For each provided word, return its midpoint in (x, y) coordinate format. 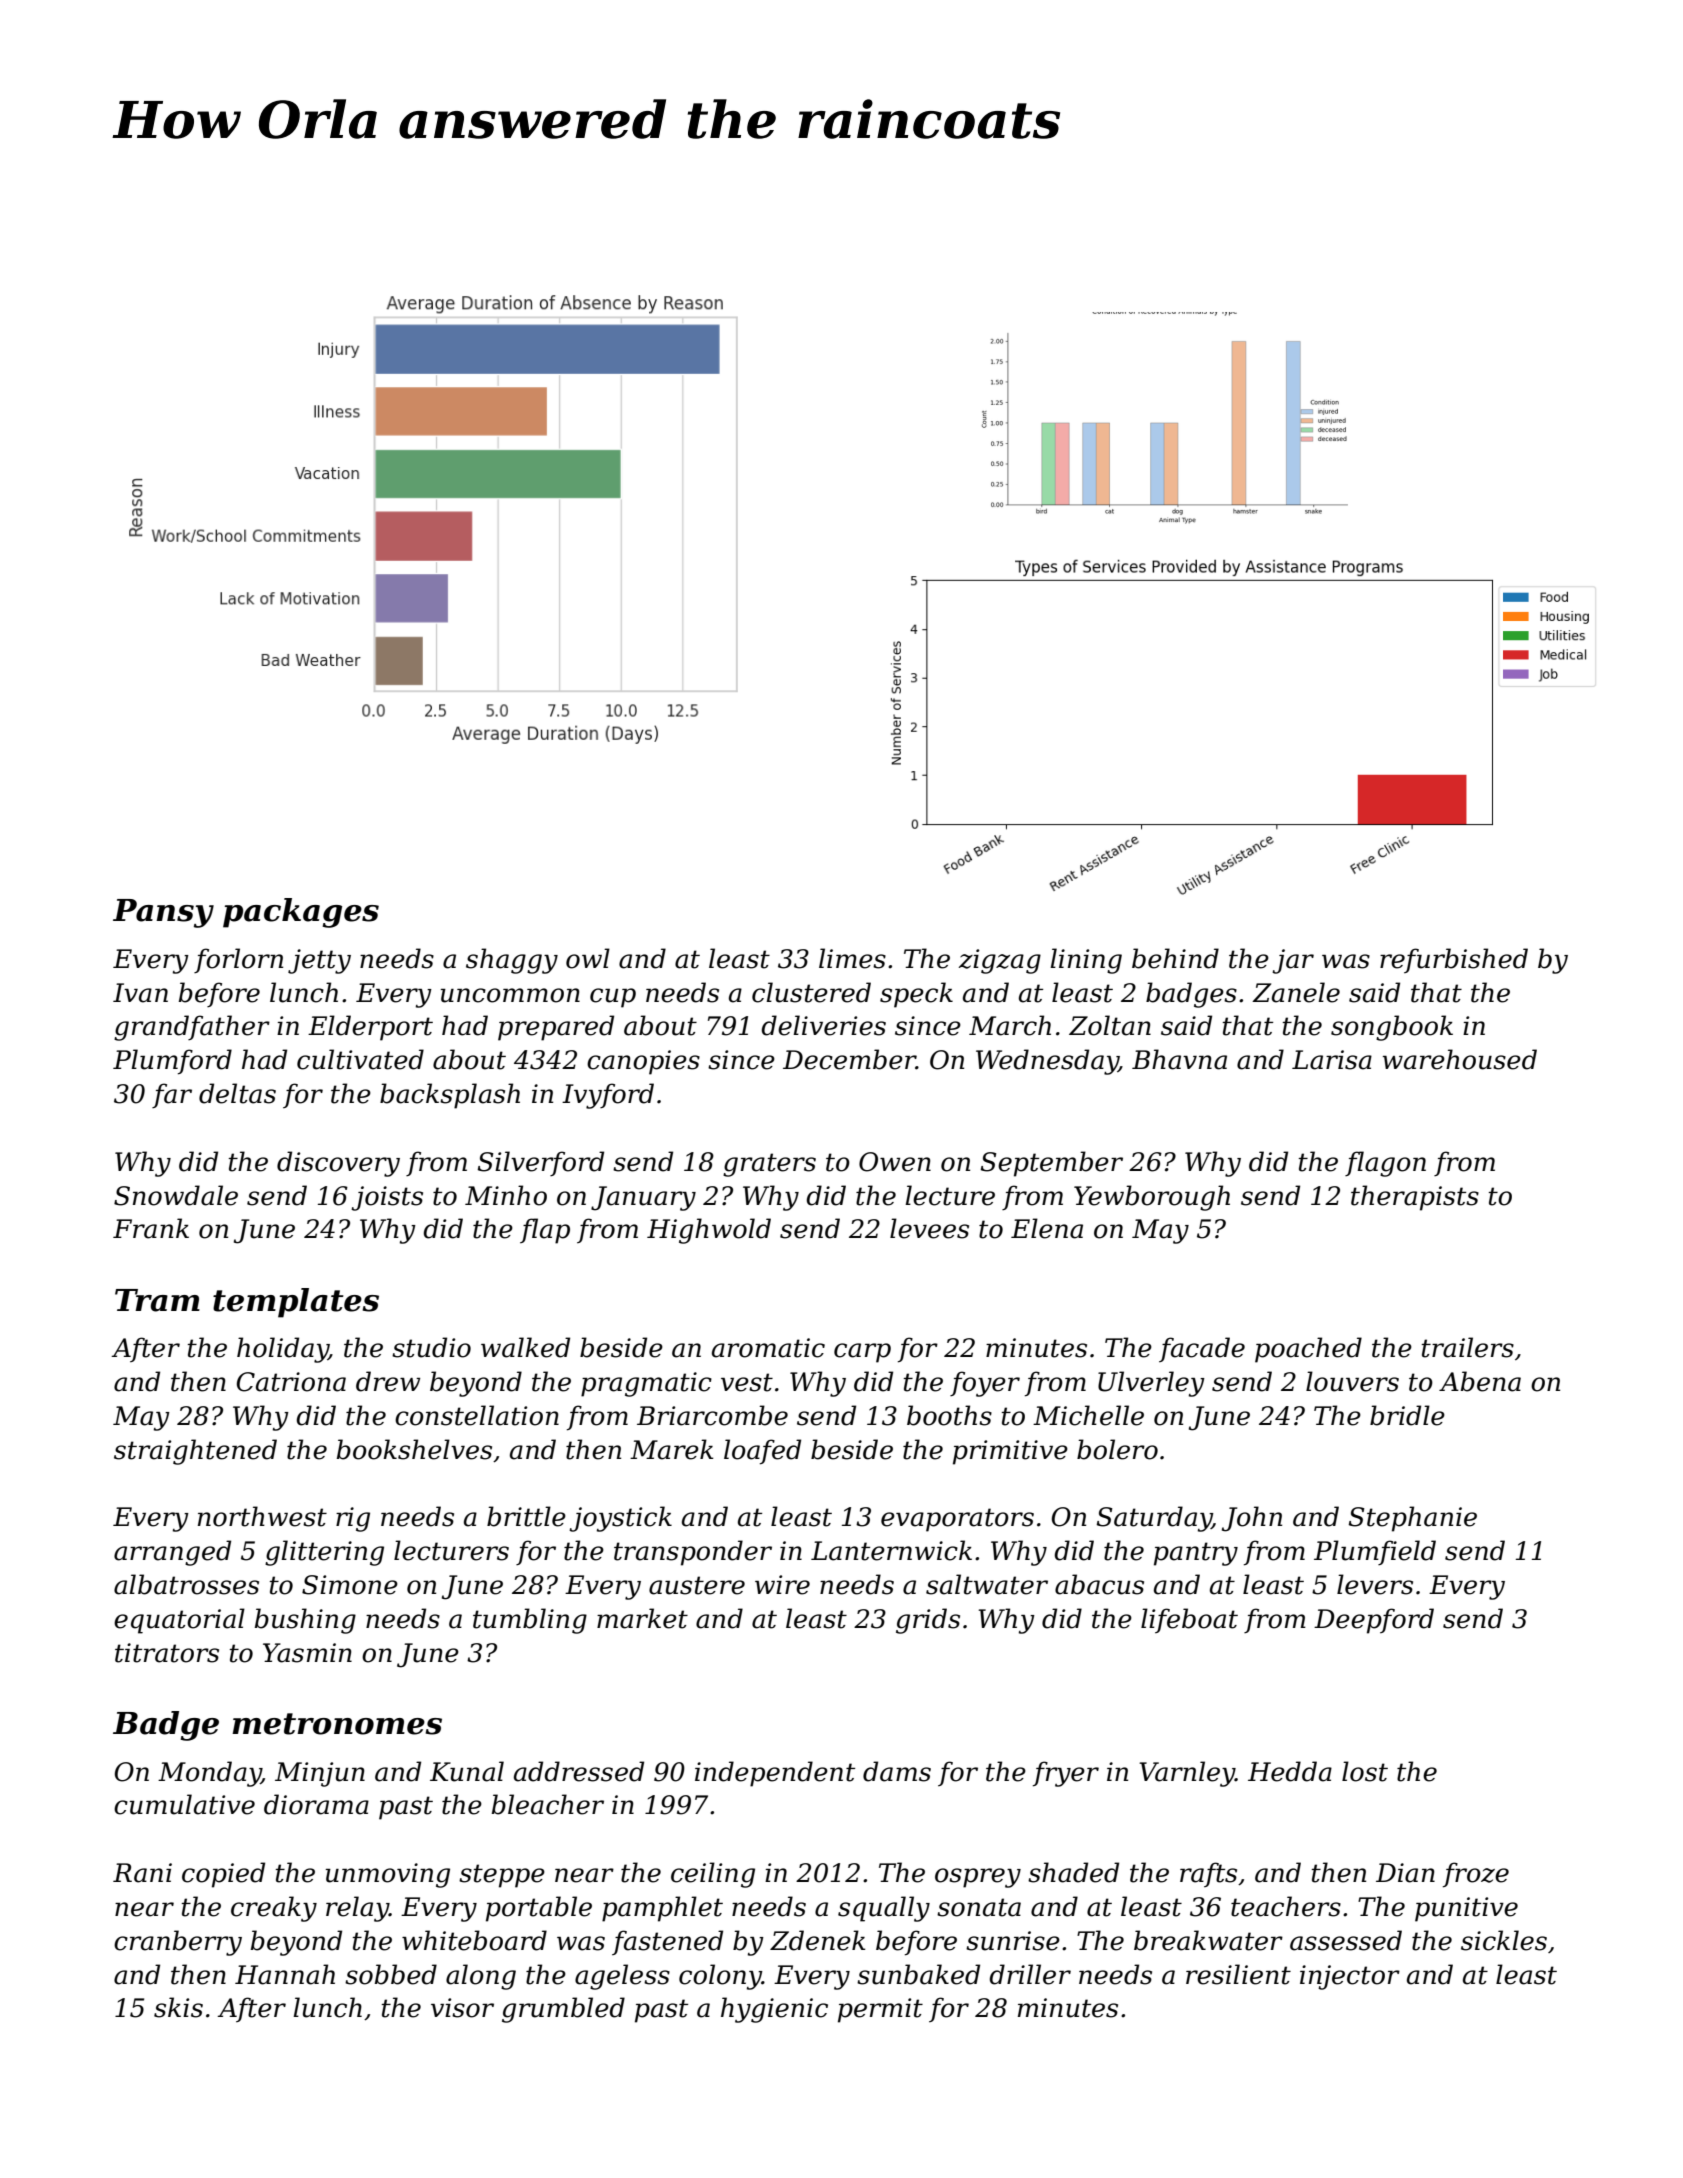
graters (769, 1165)
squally (884, 1909)
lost (1365, 1771)
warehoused (1460, 1059)
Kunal (467, 1771)
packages (301, 913)
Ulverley (1151, 1384)
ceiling (713, 1875)
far (172, 1095)
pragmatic (646, 1384)
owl (588, 958)
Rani (142, 1873)
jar (1293, 961)
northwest (262, 1516)
